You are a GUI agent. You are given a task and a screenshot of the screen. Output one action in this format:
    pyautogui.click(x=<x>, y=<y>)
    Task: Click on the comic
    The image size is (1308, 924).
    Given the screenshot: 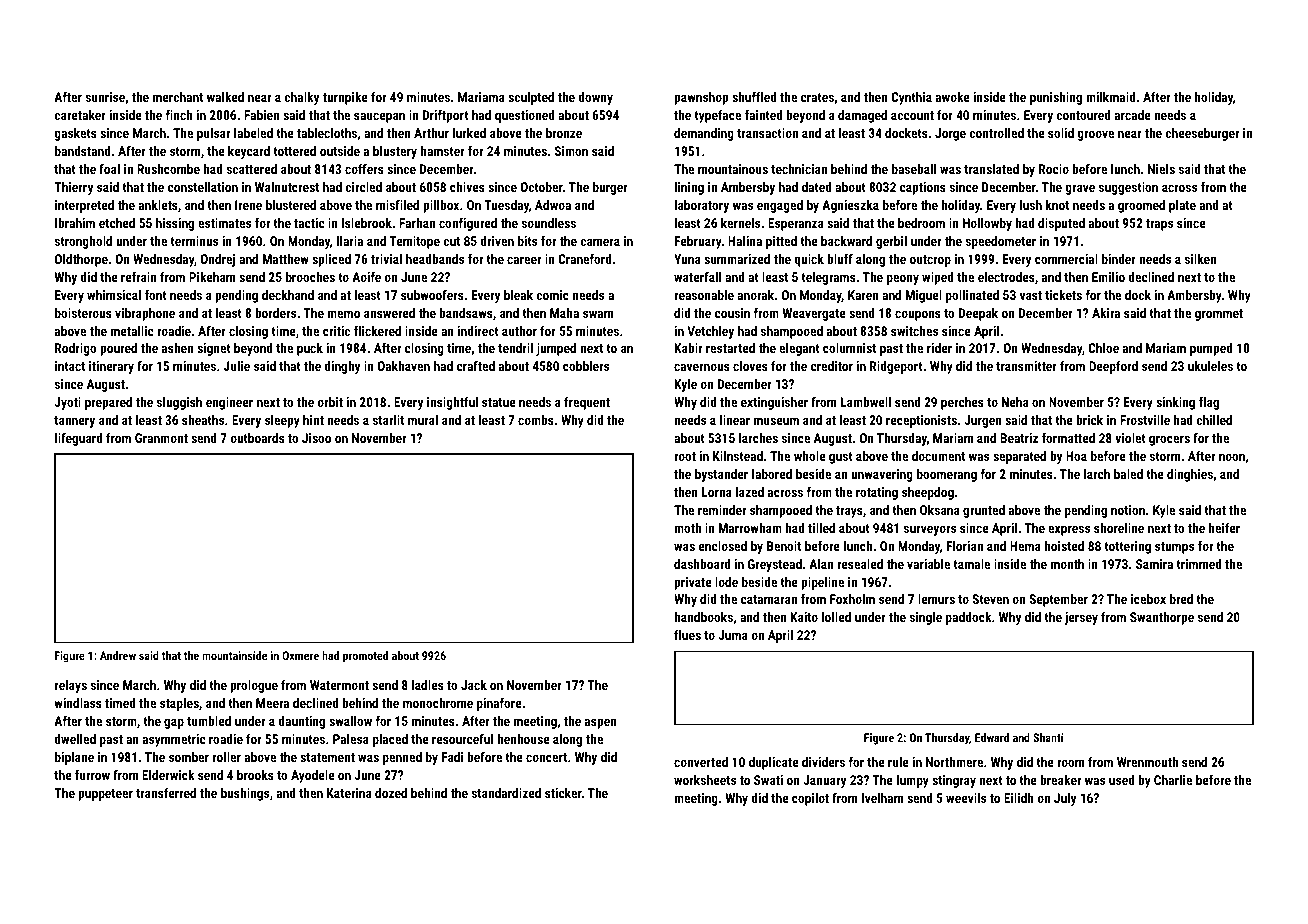 What is the action you would take?
    pyautogui.click(x=552, y=295)
